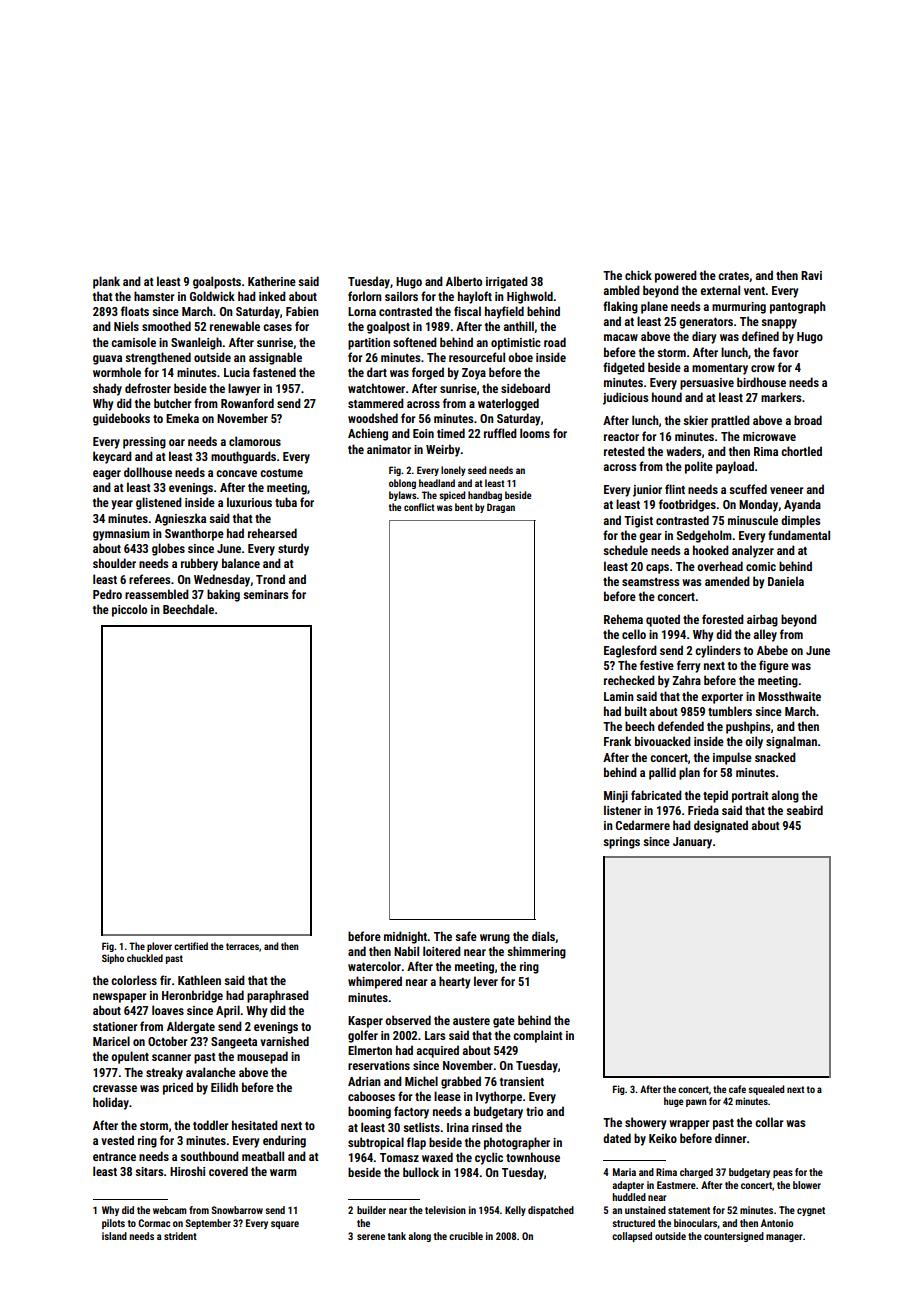 The image size is (924, 1308). I want to click on seminars, so click(265, 594).
